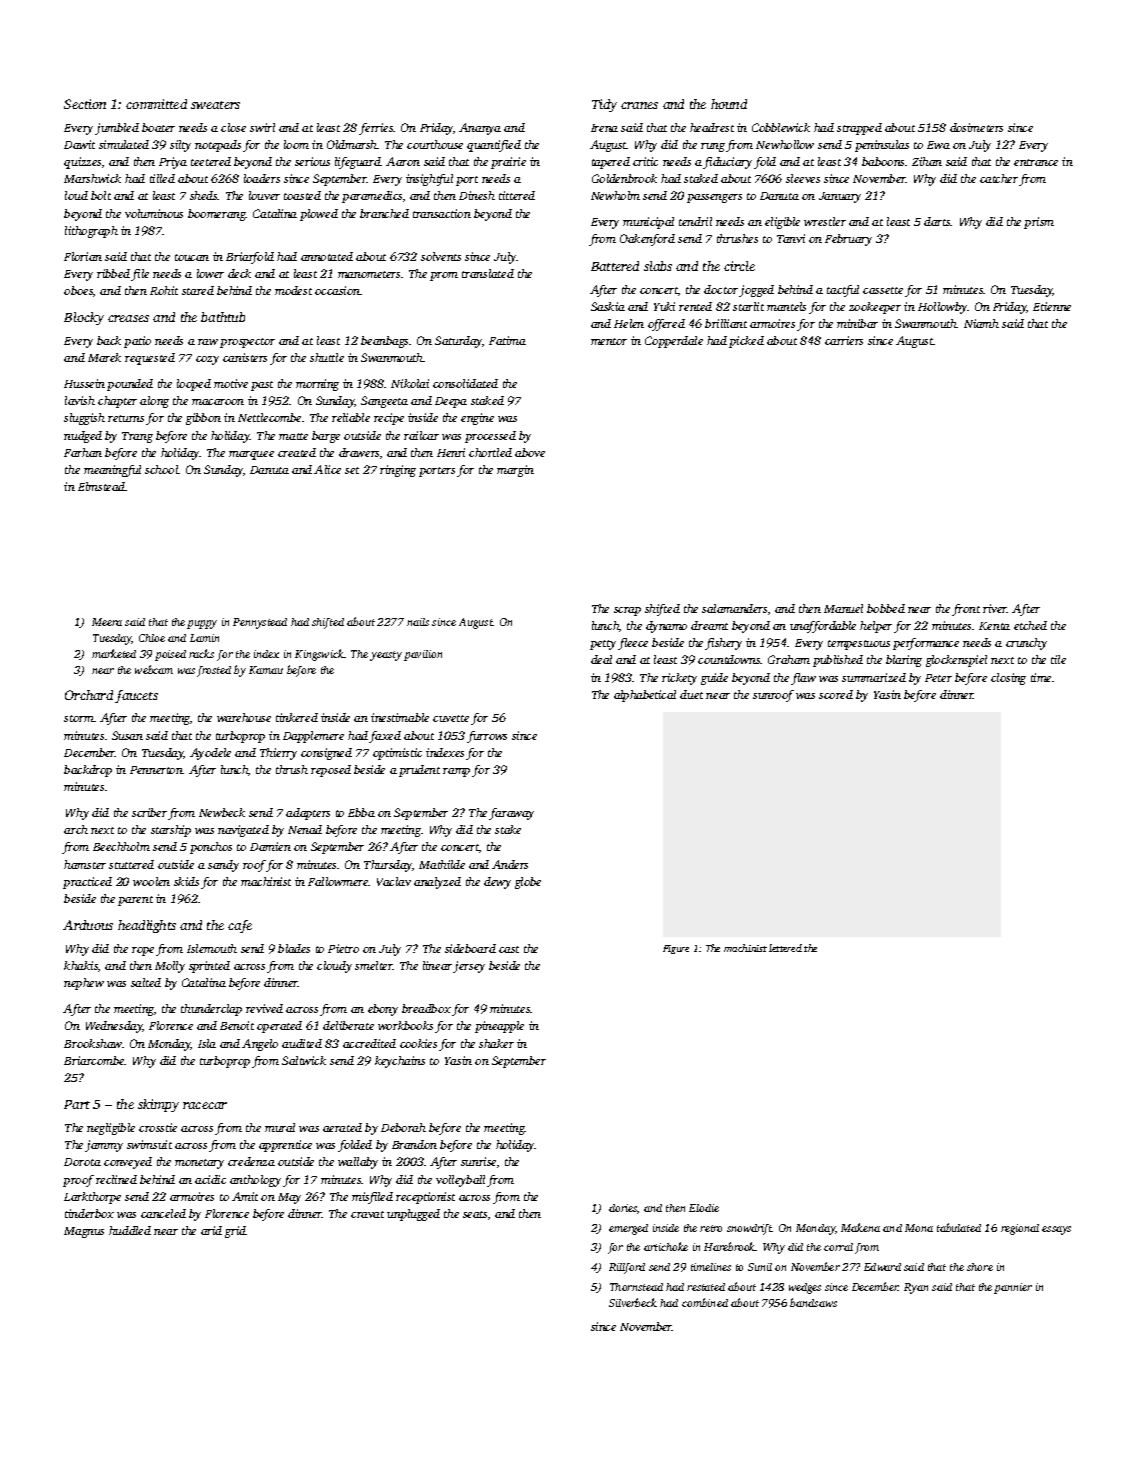 The height and width of the screenshot is (1472, 1138). What do you see at coordinates (1008, 679) in the screenshot?
I see `closing` at bounding box center [1008, 679].
